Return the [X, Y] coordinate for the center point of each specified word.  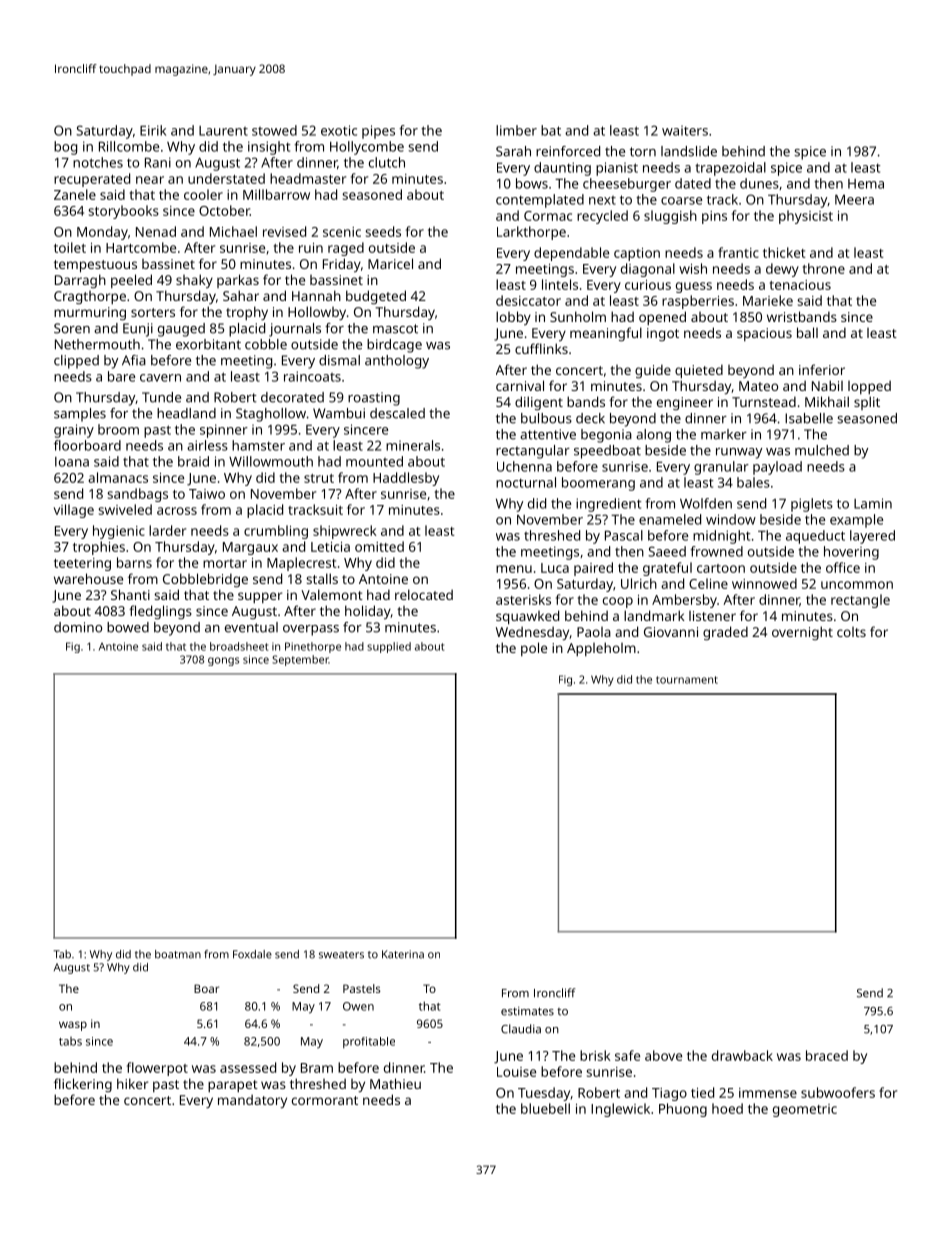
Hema [866, 184]
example [856, 521]
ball [807, 332]
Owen [358, 1006]
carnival [520, 385]
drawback [742, 1055]
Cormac [548, 216]
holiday [368, 612]
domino [78, 627]
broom [118, 429]
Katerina [403, 954]
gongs [223, 661]
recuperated [92, 180]
